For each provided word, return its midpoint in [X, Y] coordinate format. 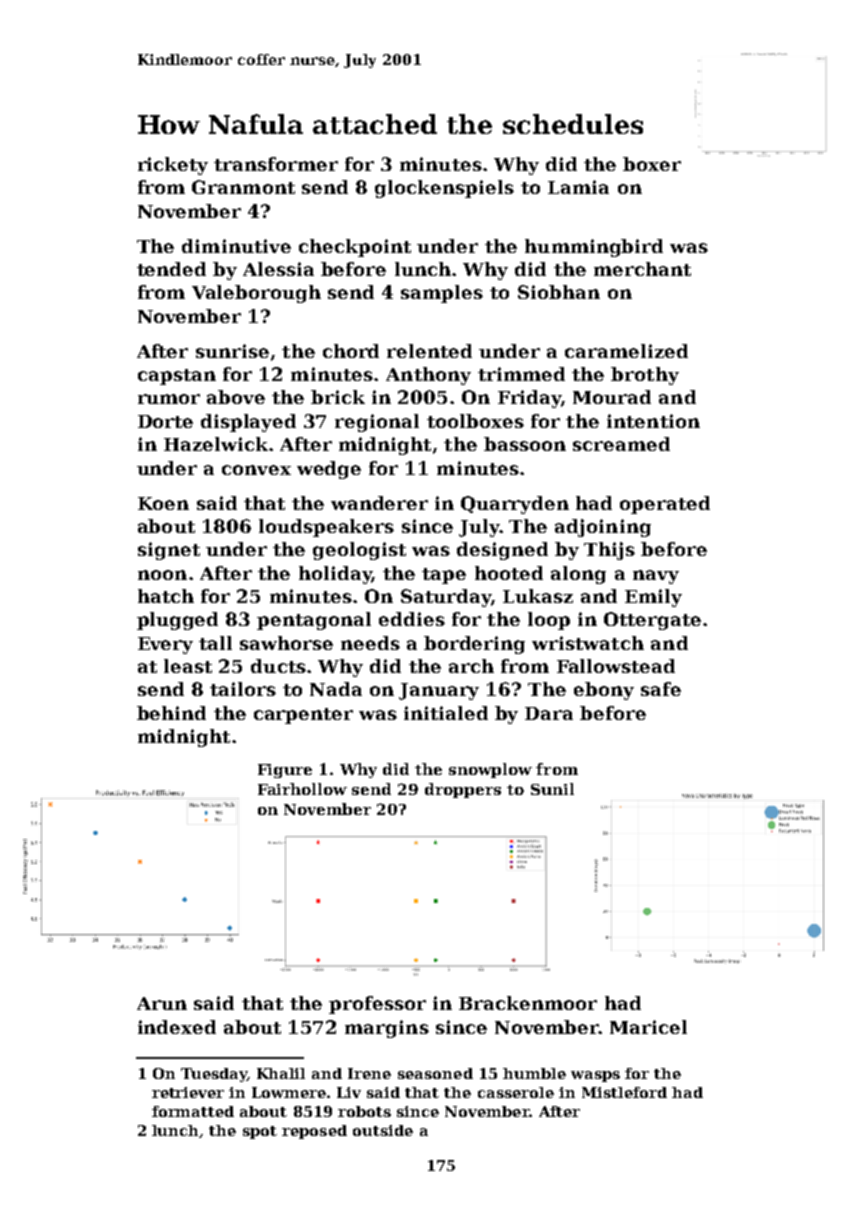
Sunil [552, 789]
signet [169, 551]
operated [665, 505]
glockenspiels [444, 189]
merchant [642, 269]
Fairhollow [302, 789]
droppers [463, 790]
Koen [163, 503]
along [578, 575]
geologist [359, 551]
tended [171, 269]
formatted [193, 1111]
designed [502, 551]
